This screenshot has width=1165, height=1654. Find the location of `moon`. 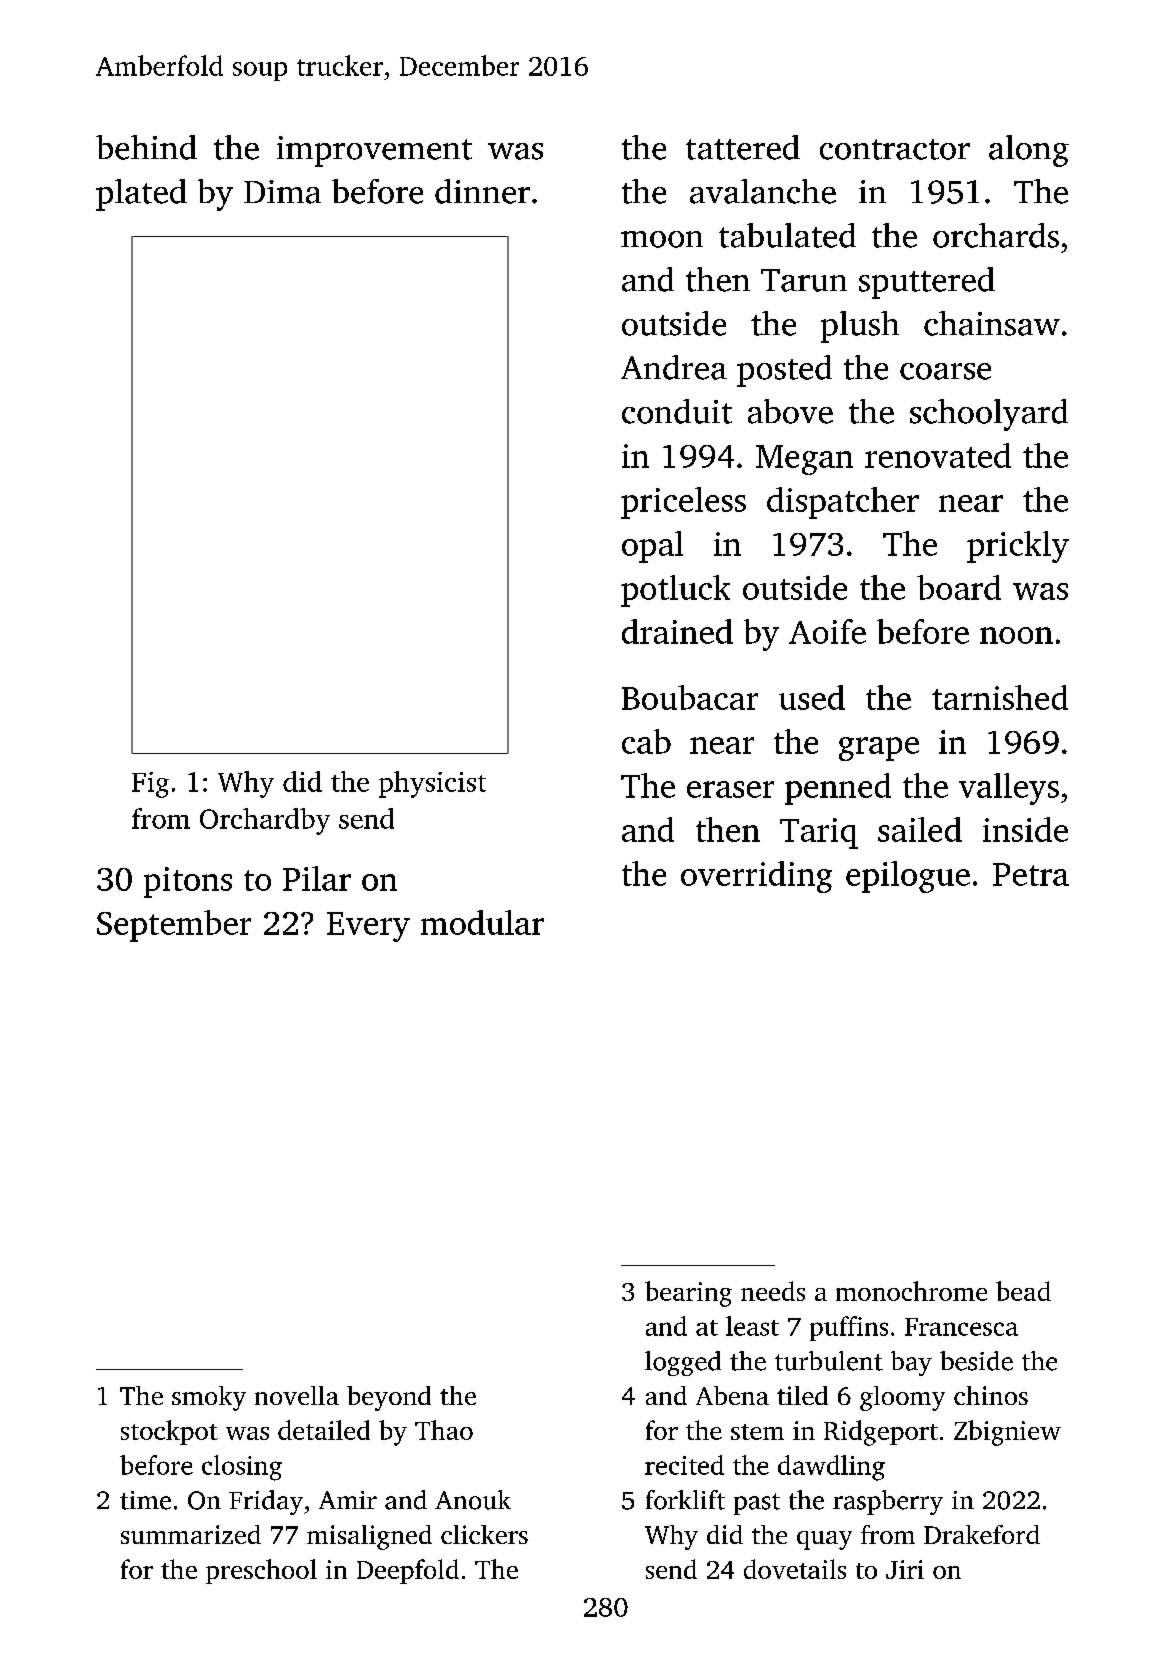

moon is located at coordinates (662, 239).
